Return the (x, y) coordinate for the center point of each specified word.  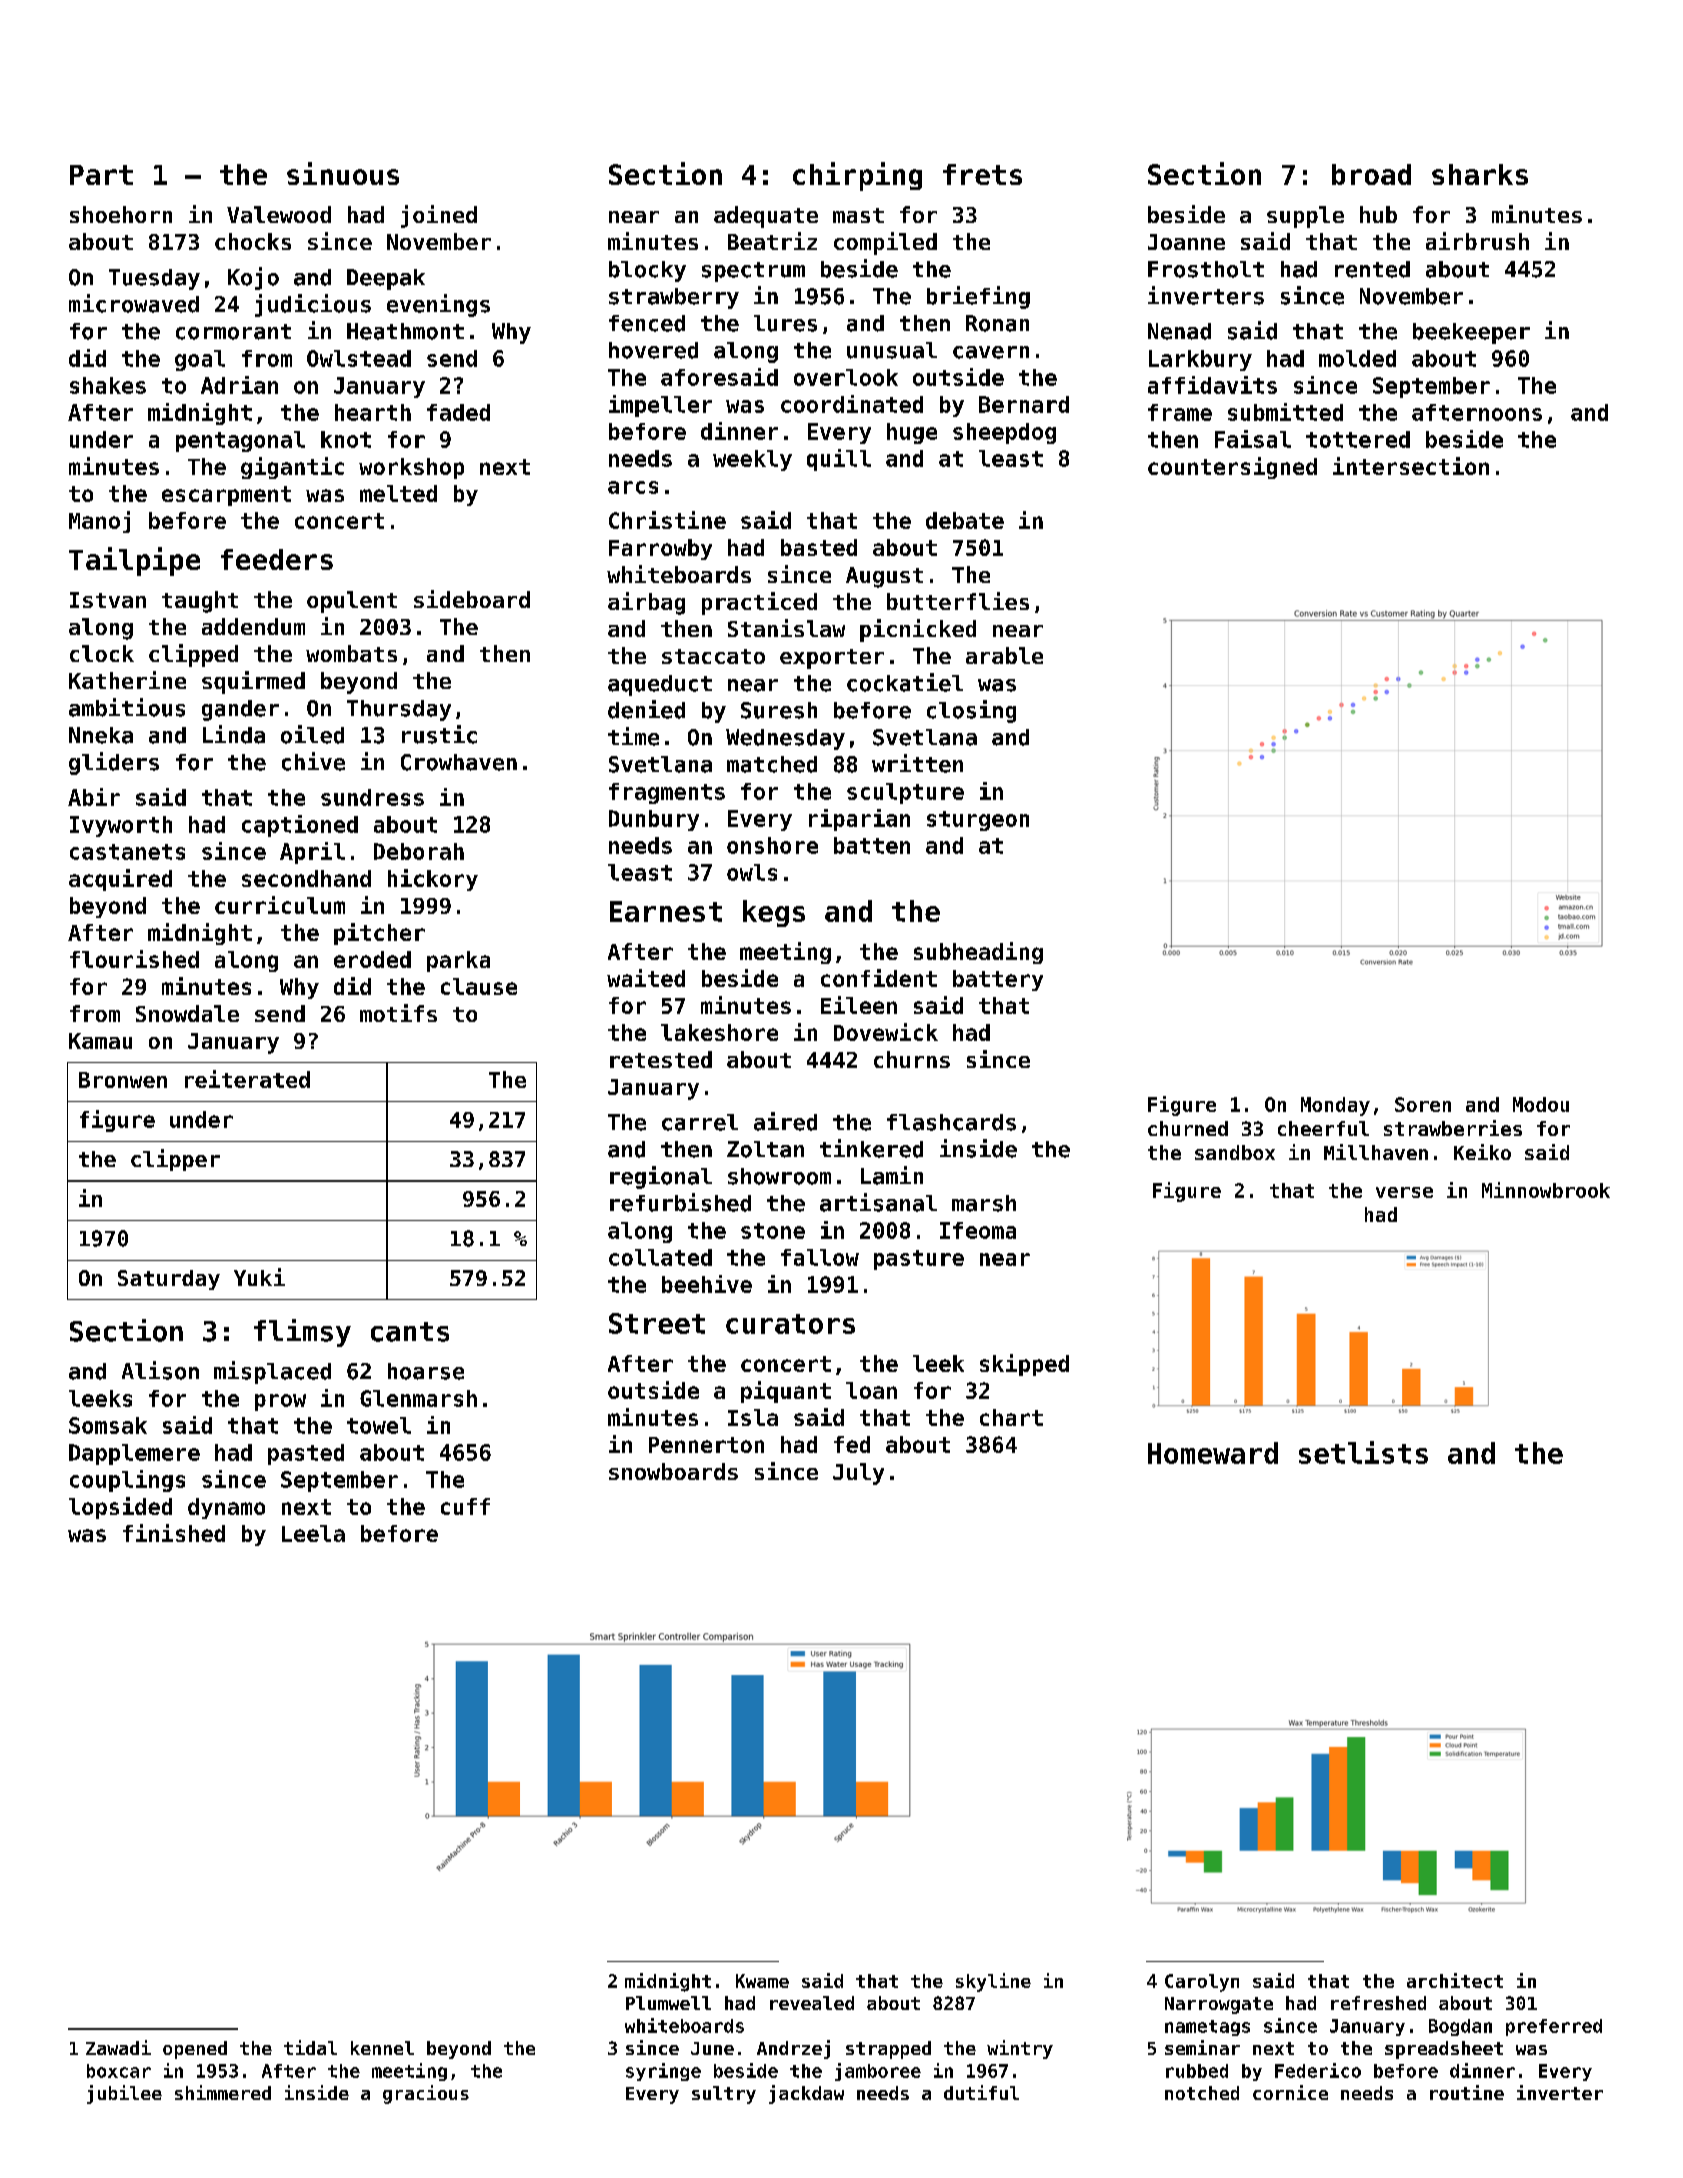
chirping (857, 176)
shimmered (223, 2092)
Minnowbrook (1546, 1190)
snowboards (673, 1471)
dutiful (981, 2092)
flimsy (302, 1333)
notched (1202, 2093)
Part (101, 175)
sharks (1480, 174)
